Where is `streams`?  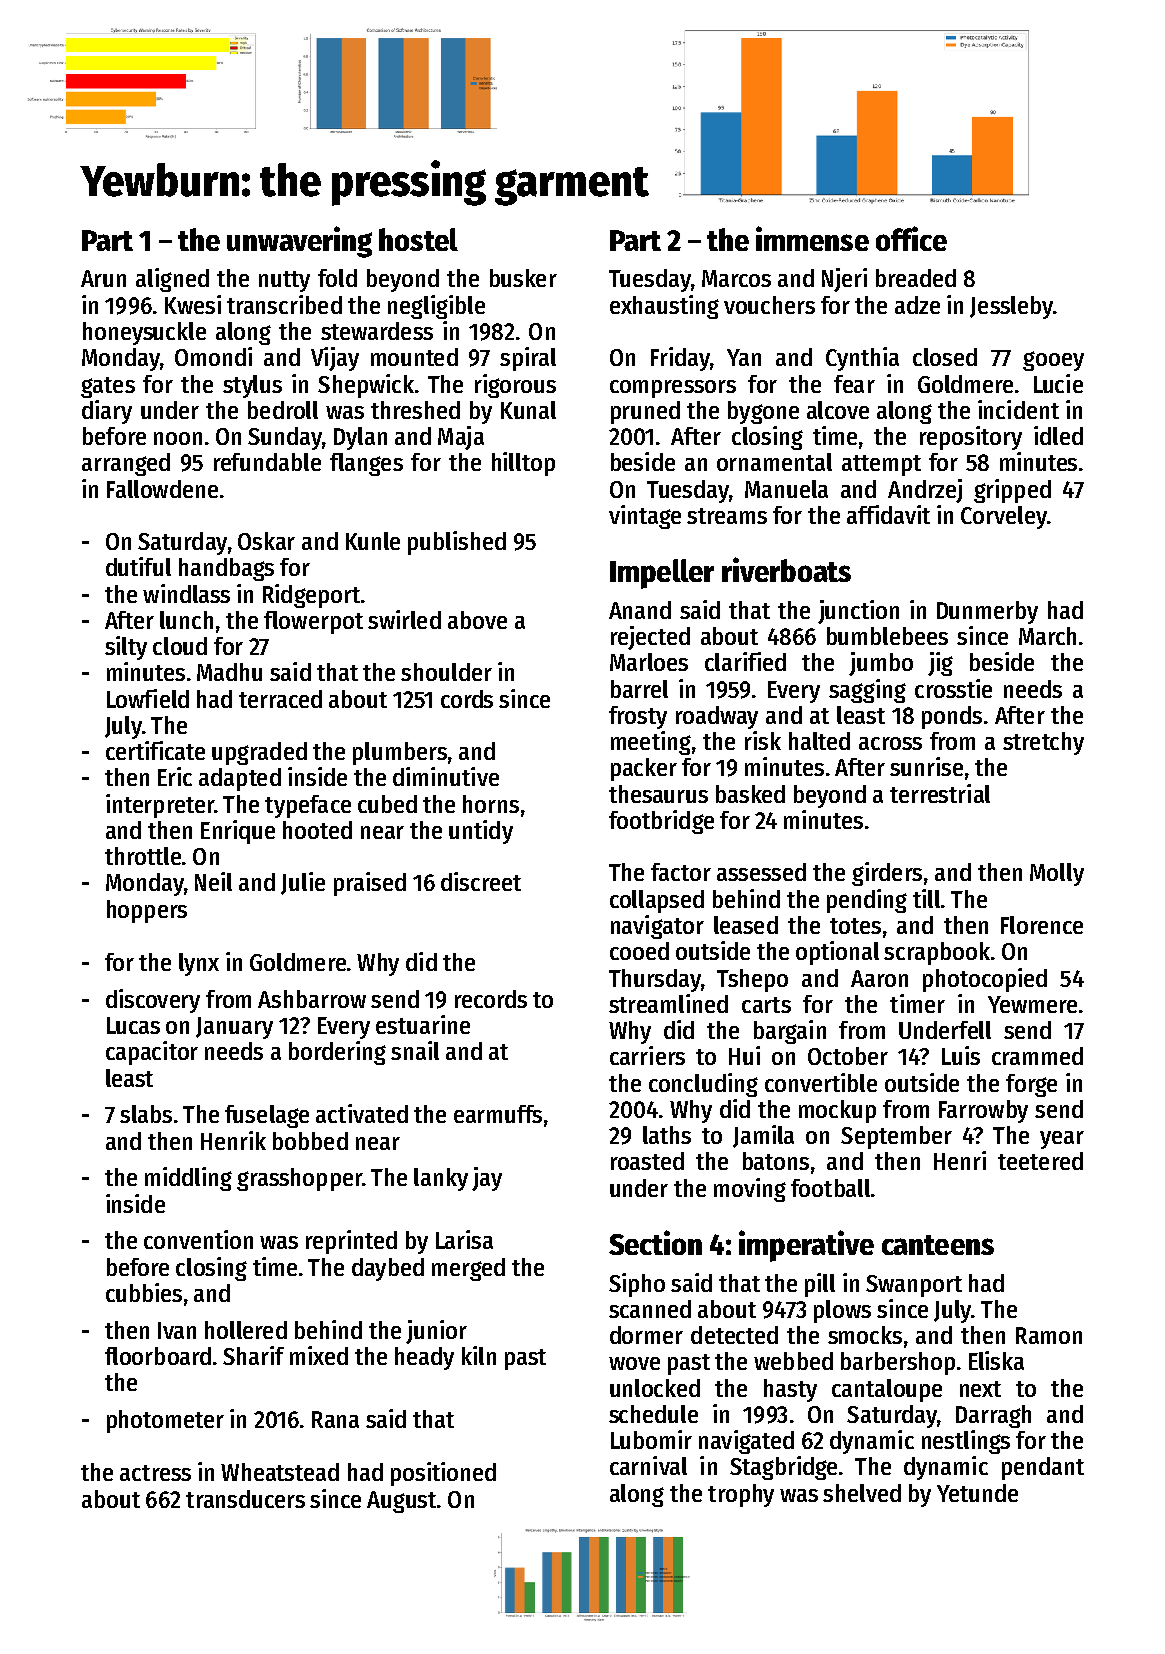
streams is located at coordinates (727, 516).
